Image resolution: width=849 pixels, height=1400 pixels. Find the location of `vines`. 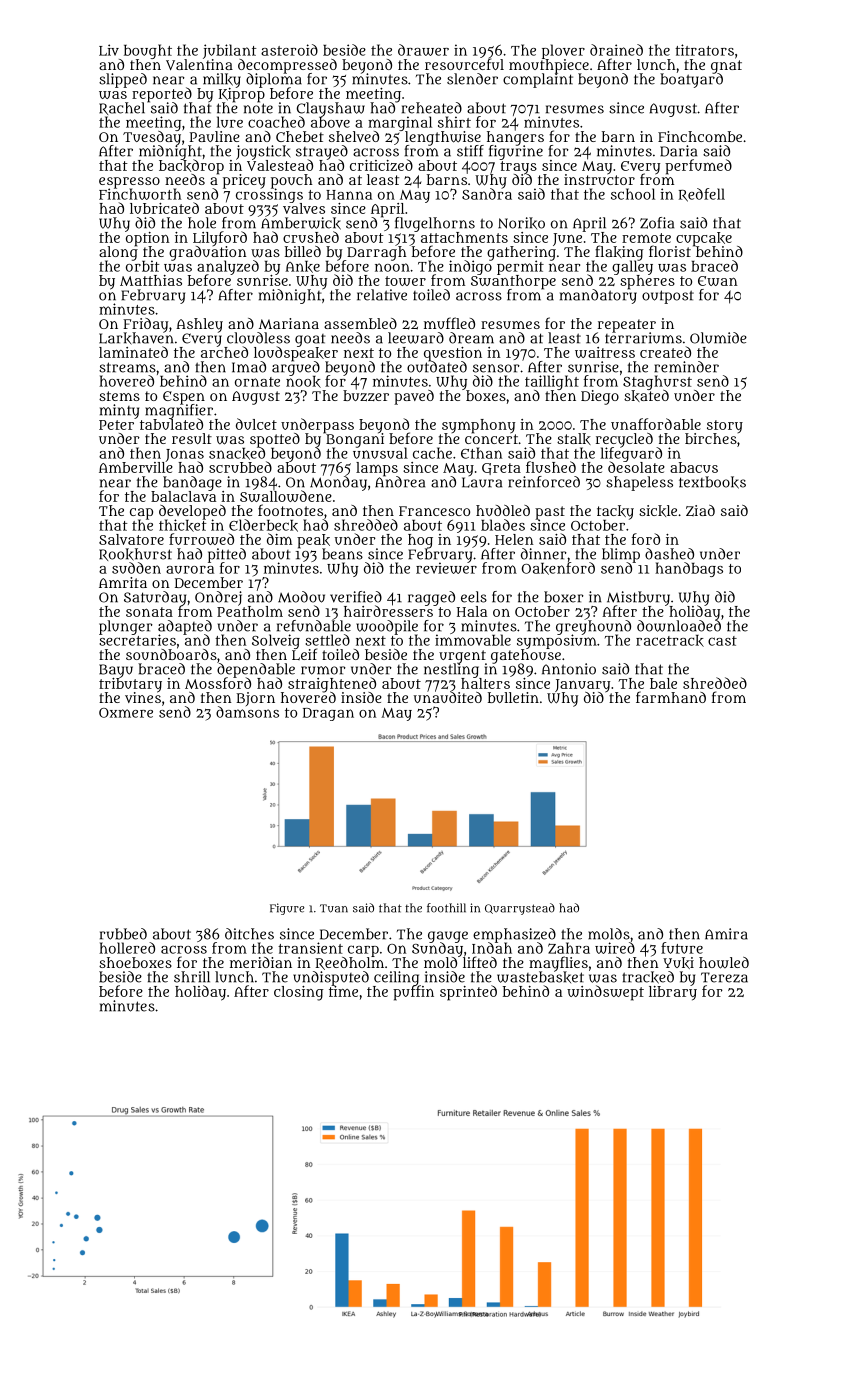

vines is located at coordinates (143, 697).
